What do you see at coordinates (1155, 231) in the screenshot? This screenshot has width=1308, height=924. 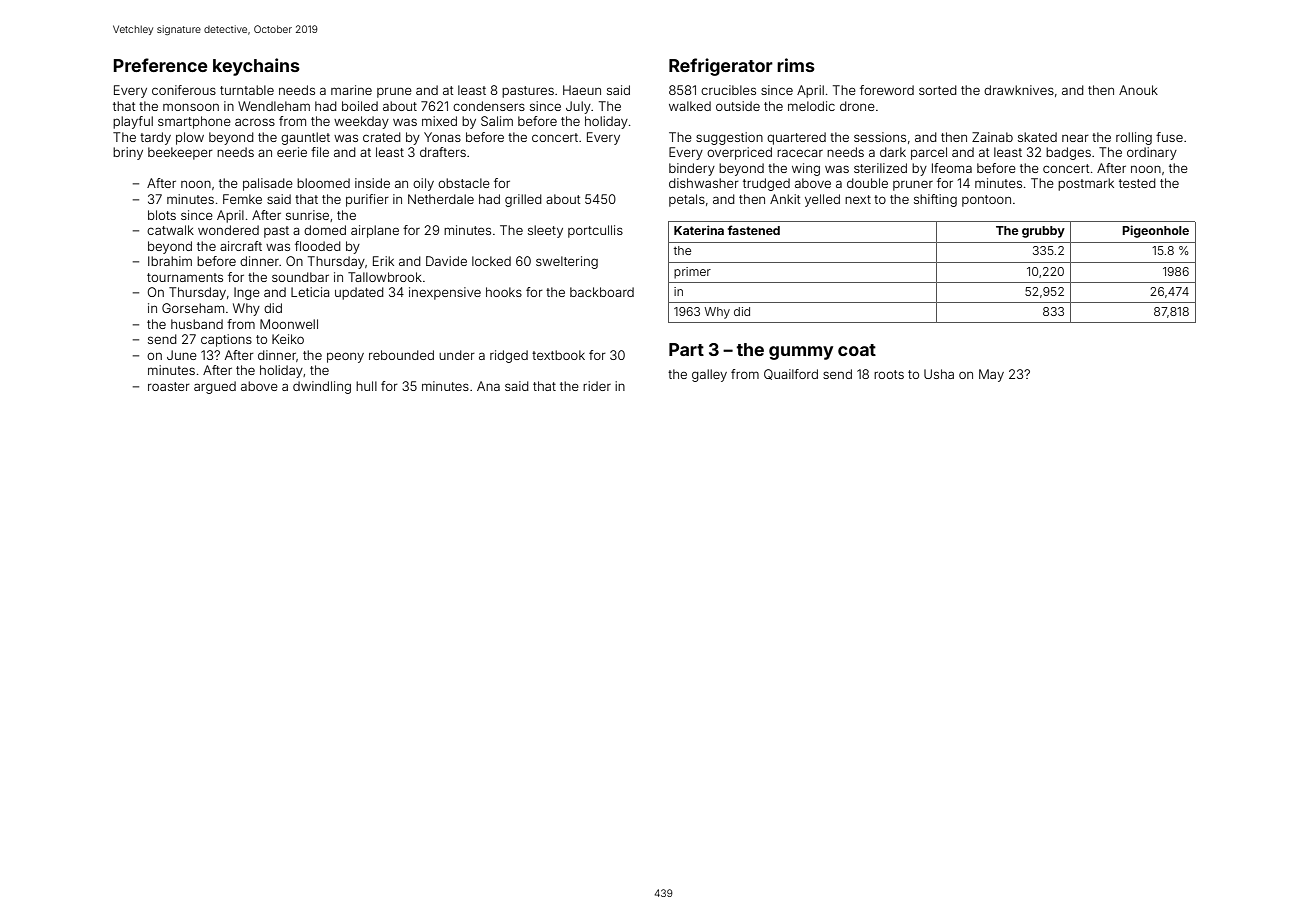 I see `Pigeonhole` at bounding box center [1155, 231].
